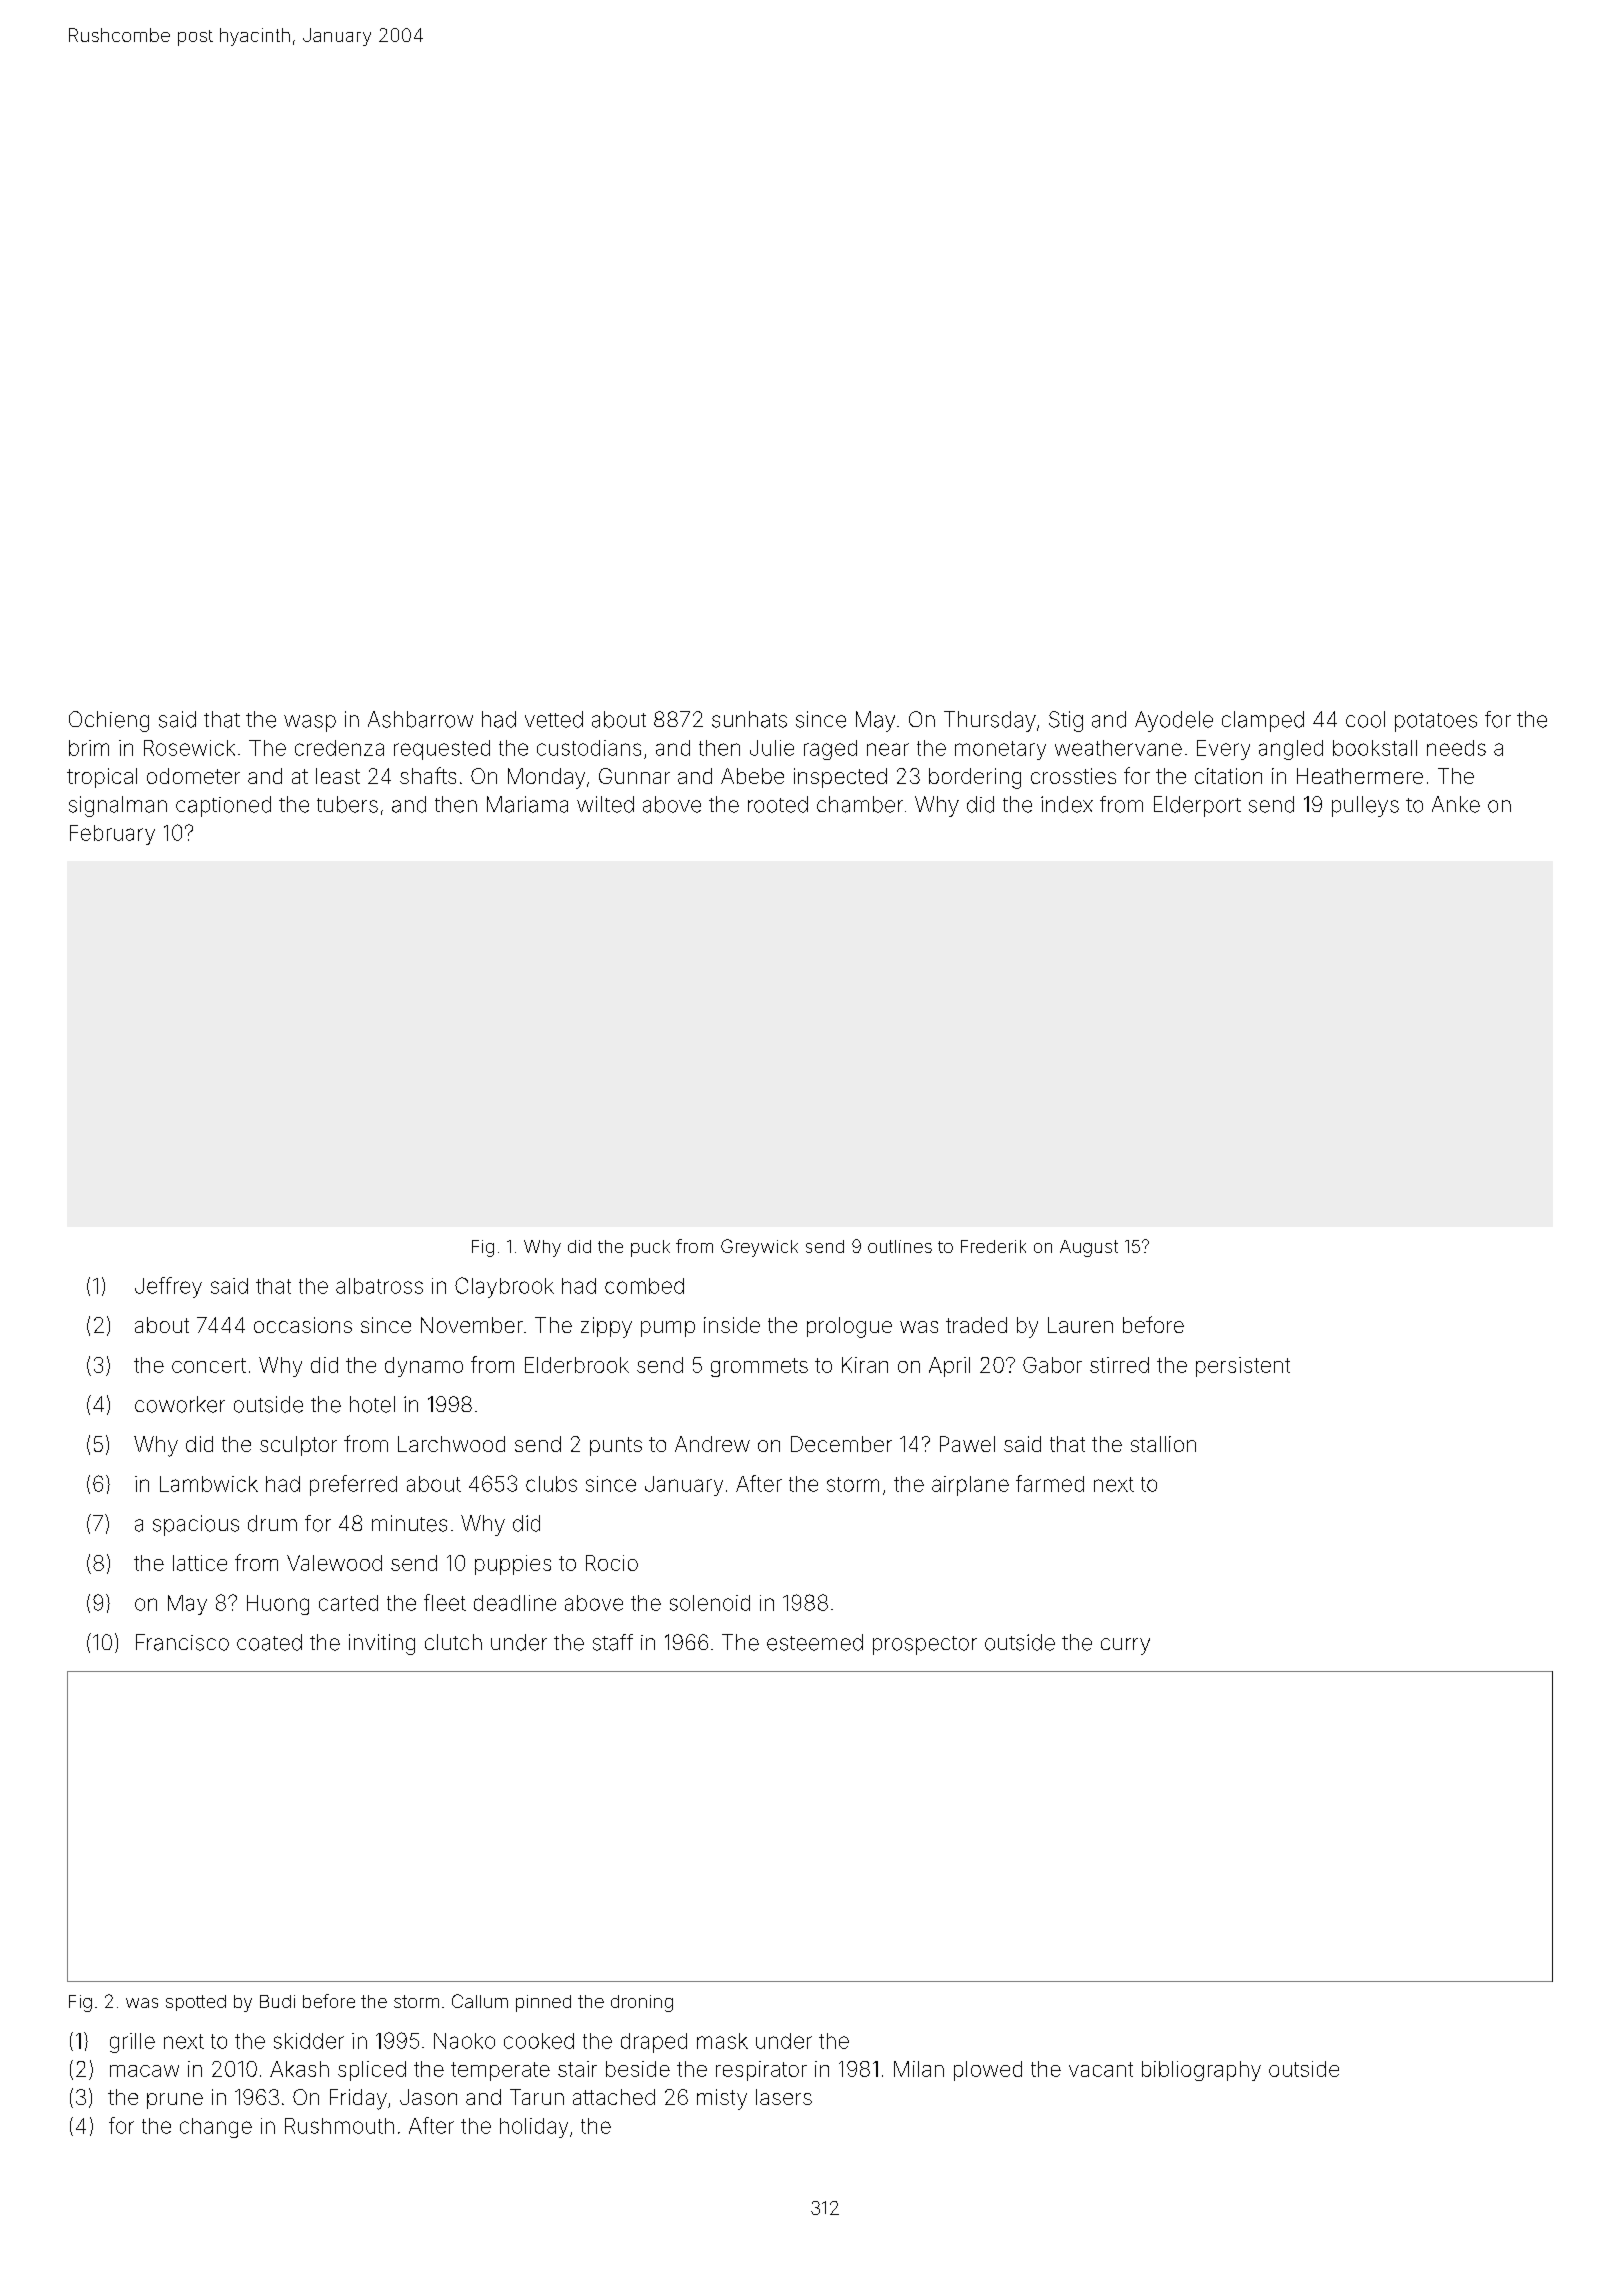 This image has width=1620, height=2292. What do you see at coordinates (784, 2097) in the image?
I see `lasers` at bounding box center [784, 2097].
